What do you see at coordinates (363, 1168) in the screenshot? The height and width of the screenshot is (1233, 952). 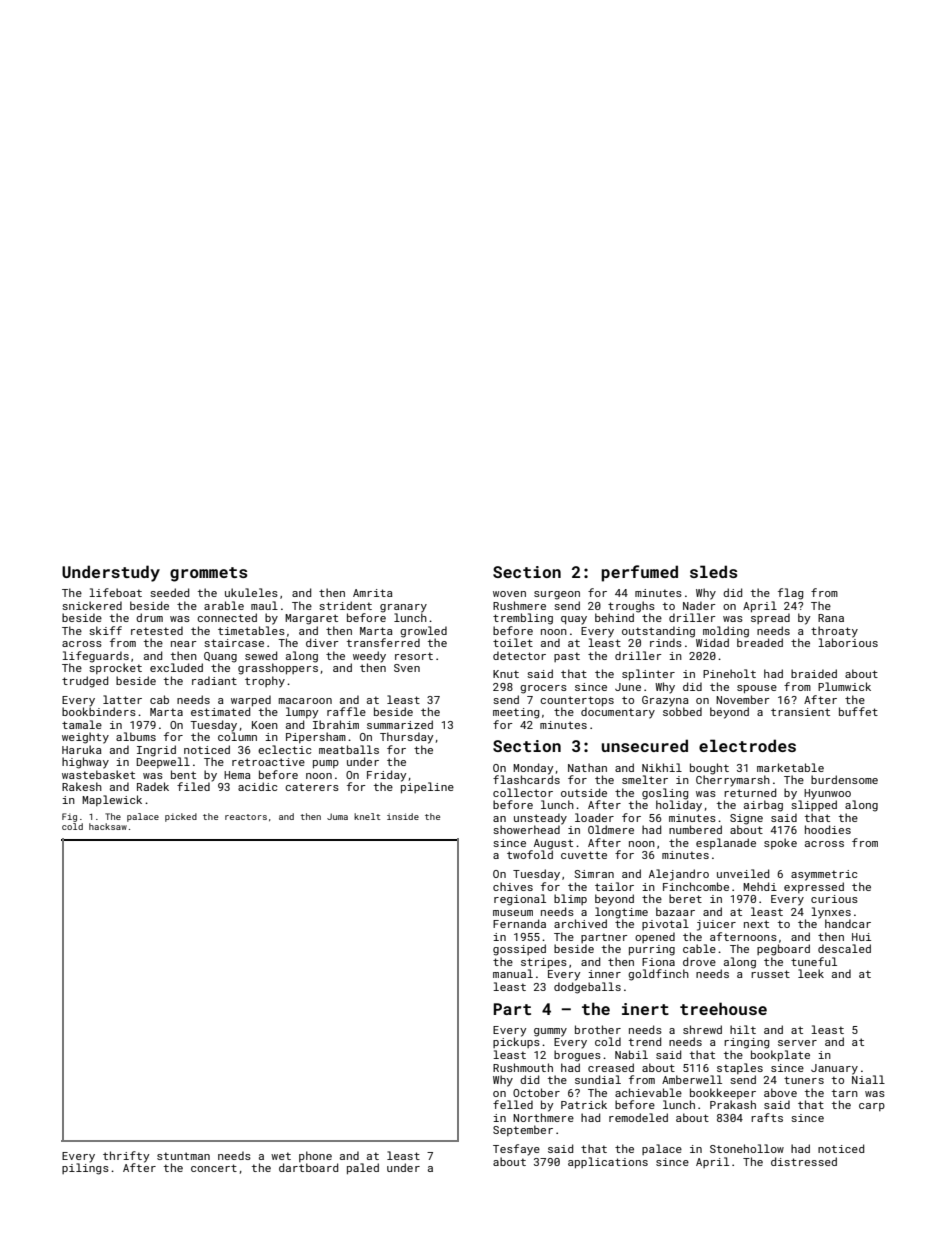 I see `paled` at bounding box center [363, 1168].
